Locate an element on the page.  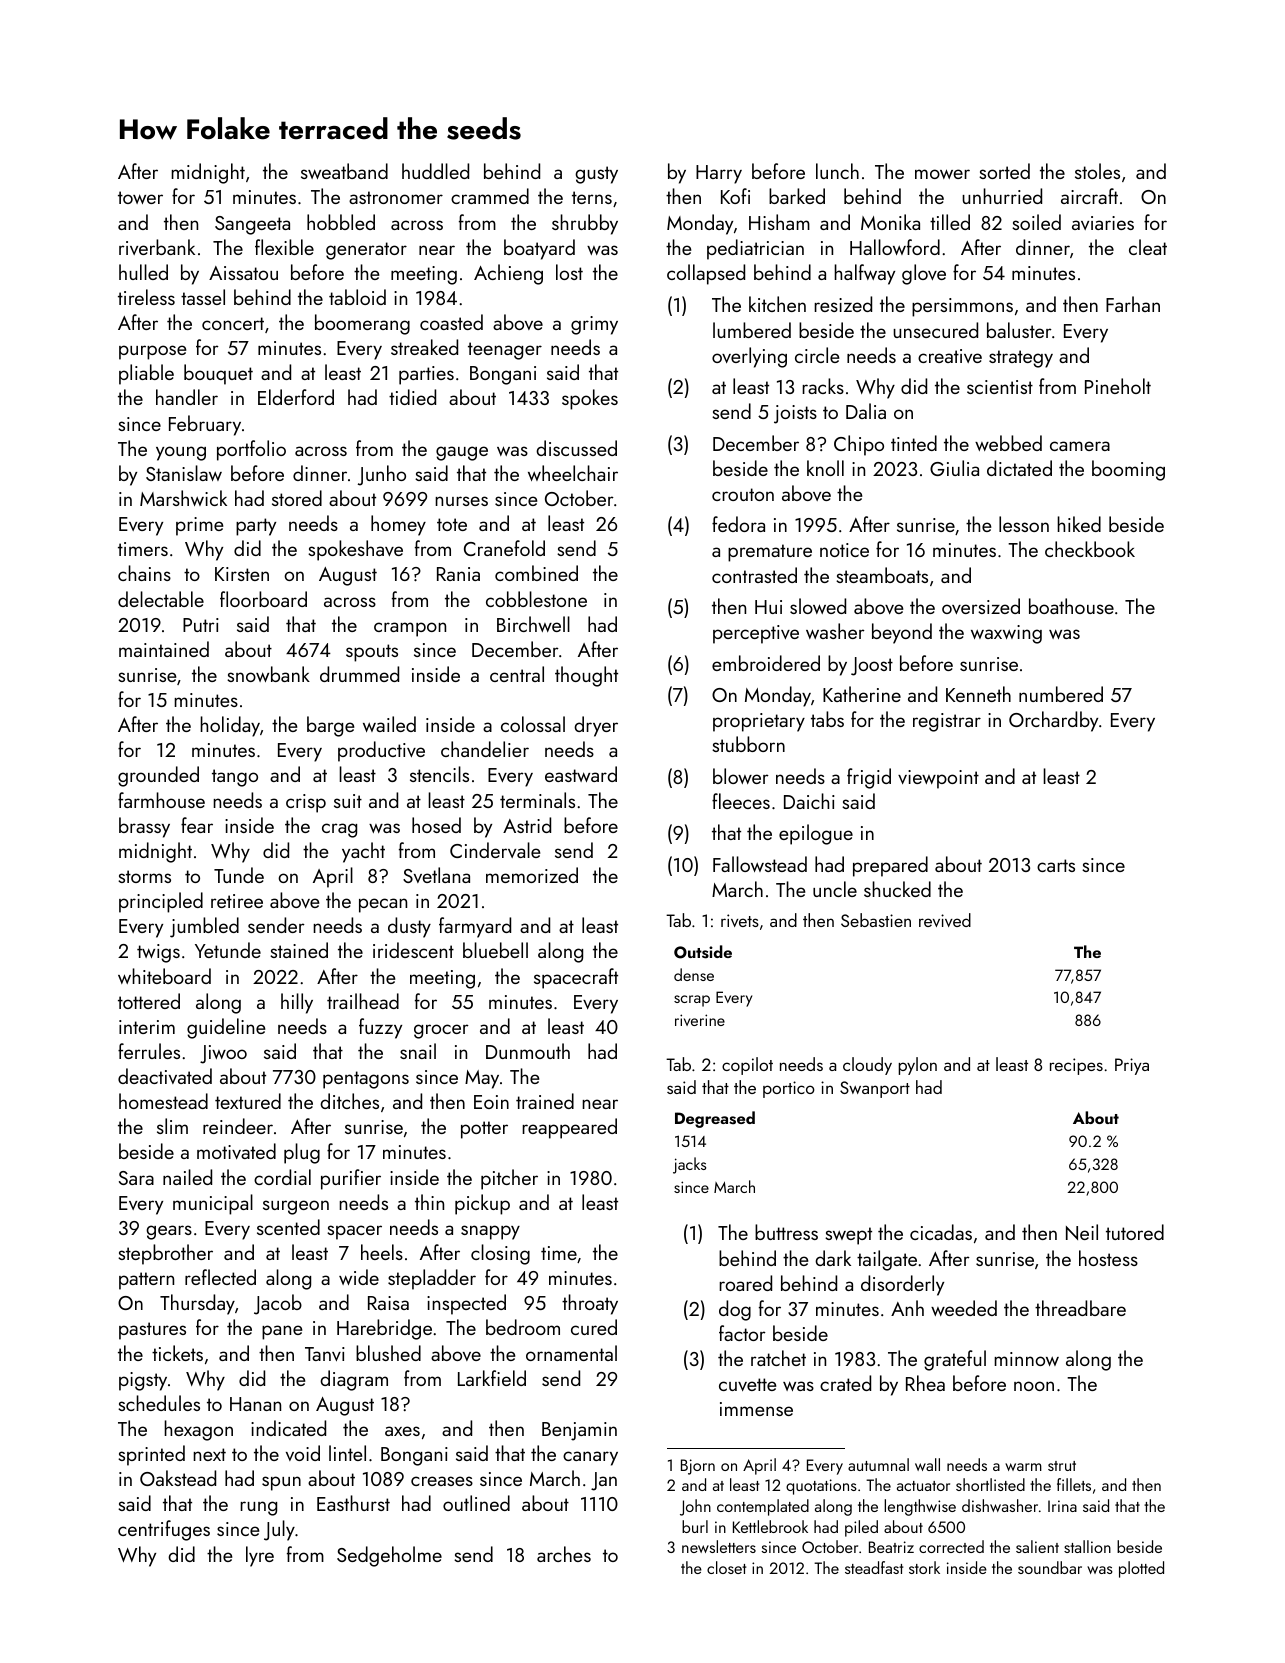
sweatband is located at coordinates (344, 171).
